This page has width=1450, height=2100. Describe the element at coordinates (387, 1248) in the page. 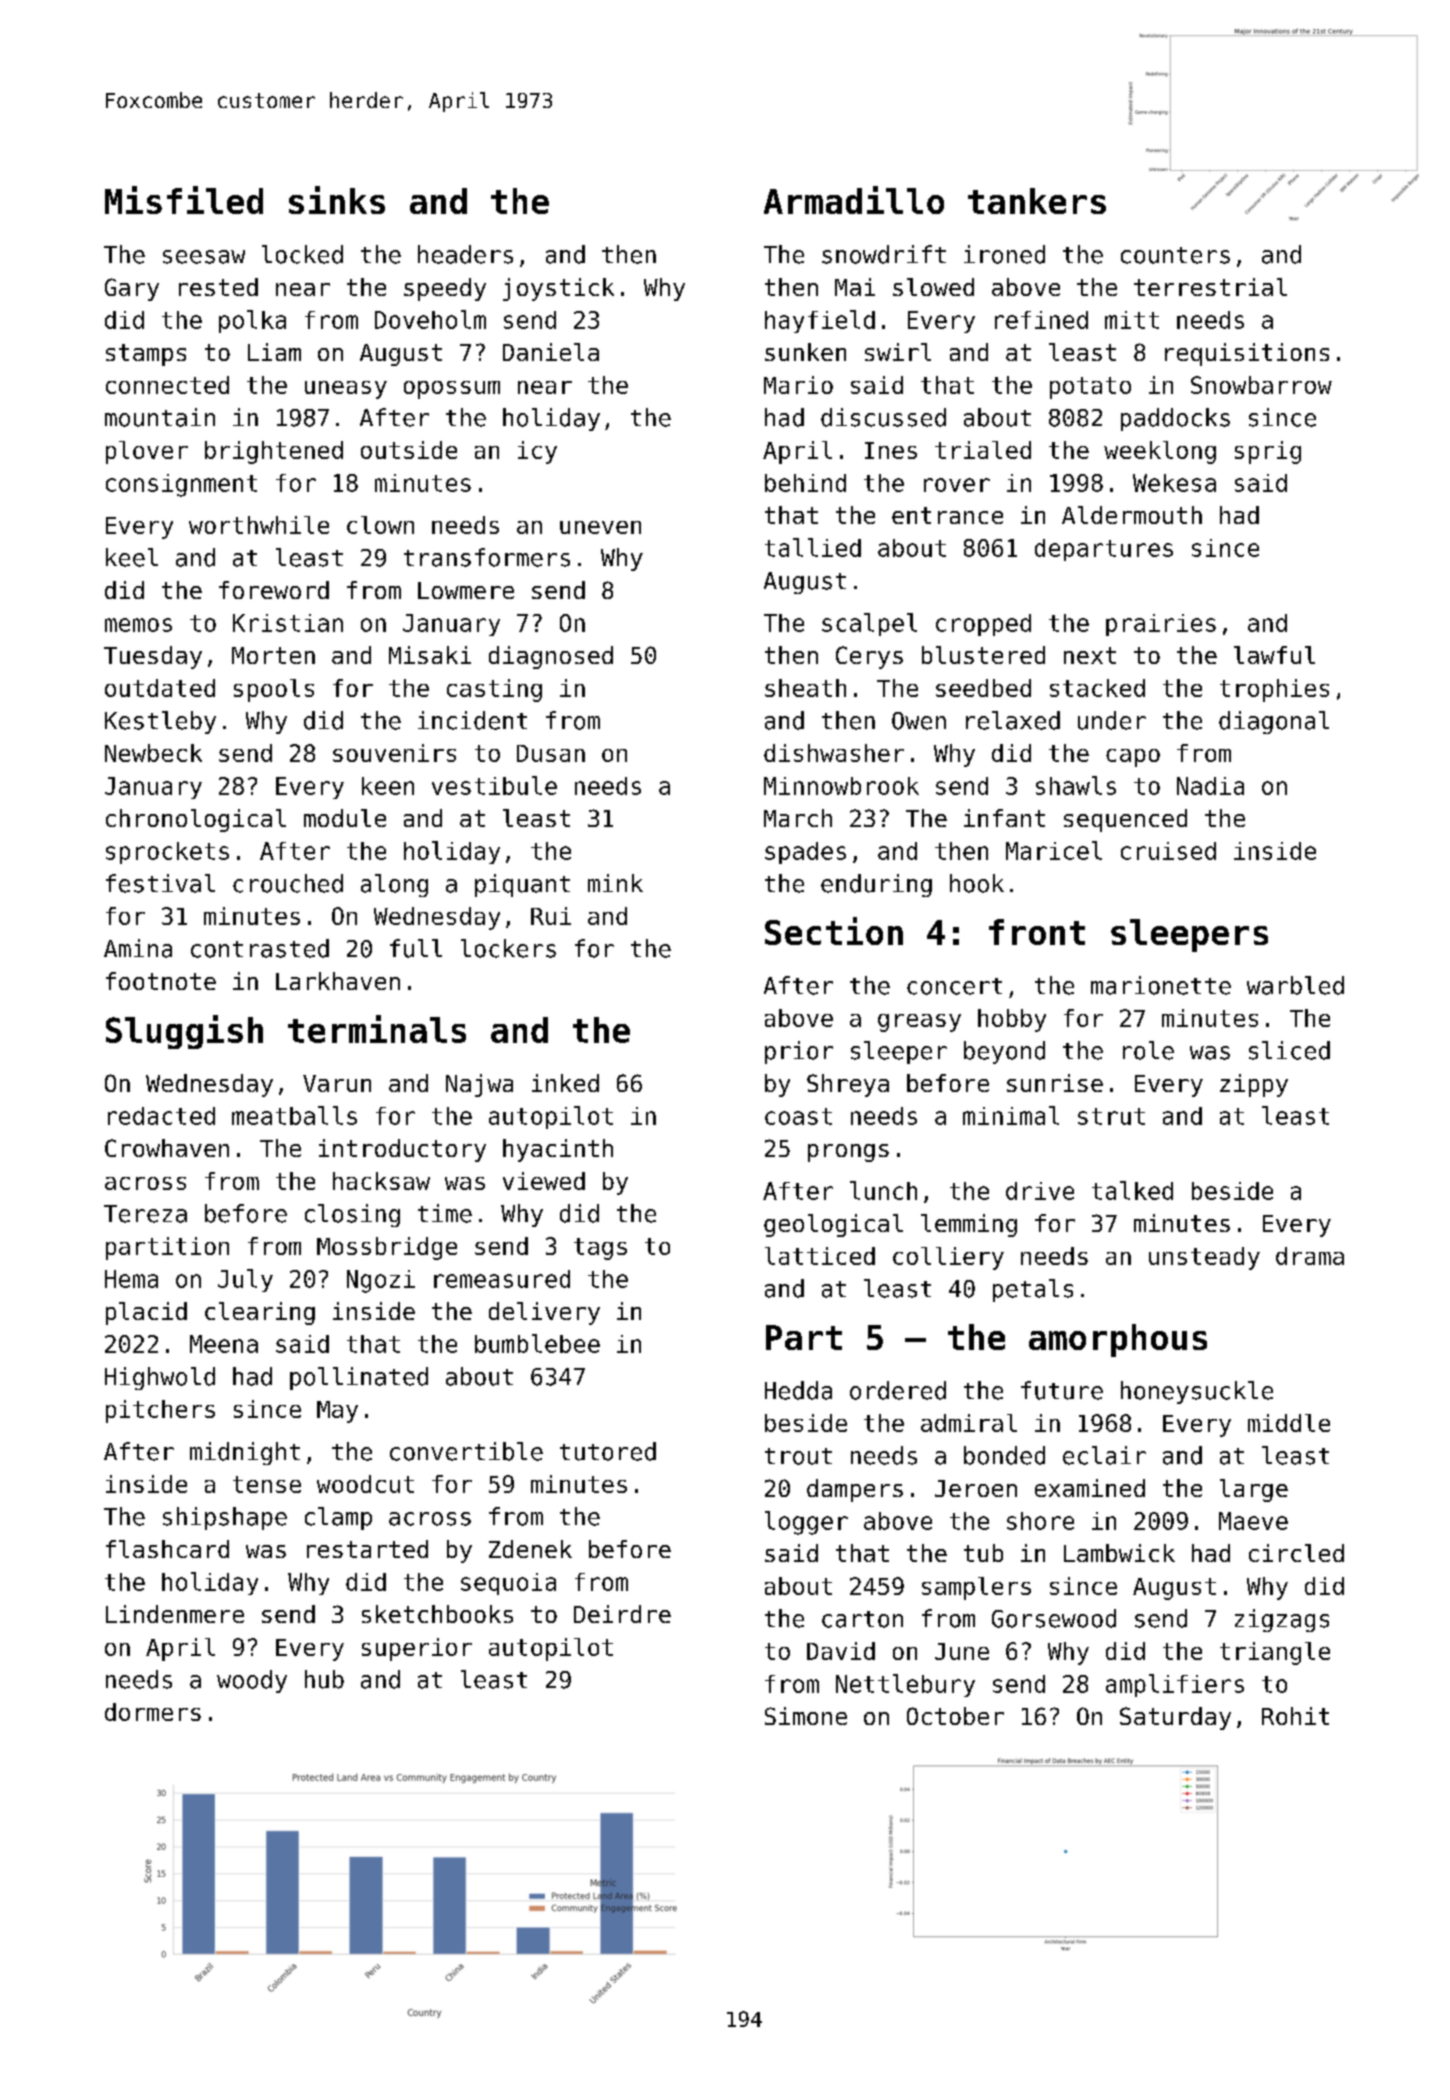

I see `Mossbridge` at that location.
